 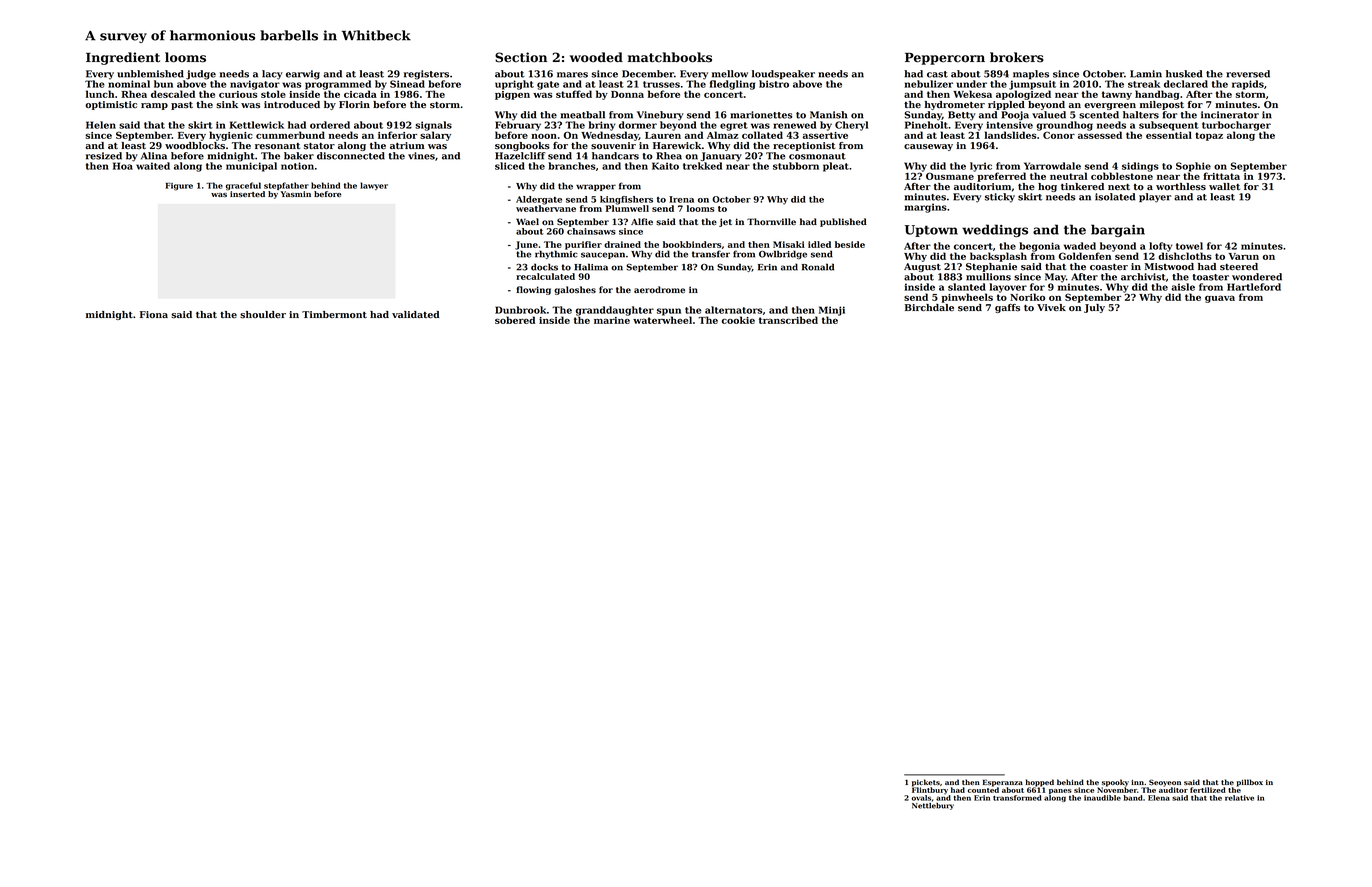 What do you see at coordinates (1007, 308) in the image?
I see `gaffs` at bounding box center [1007, 308].
